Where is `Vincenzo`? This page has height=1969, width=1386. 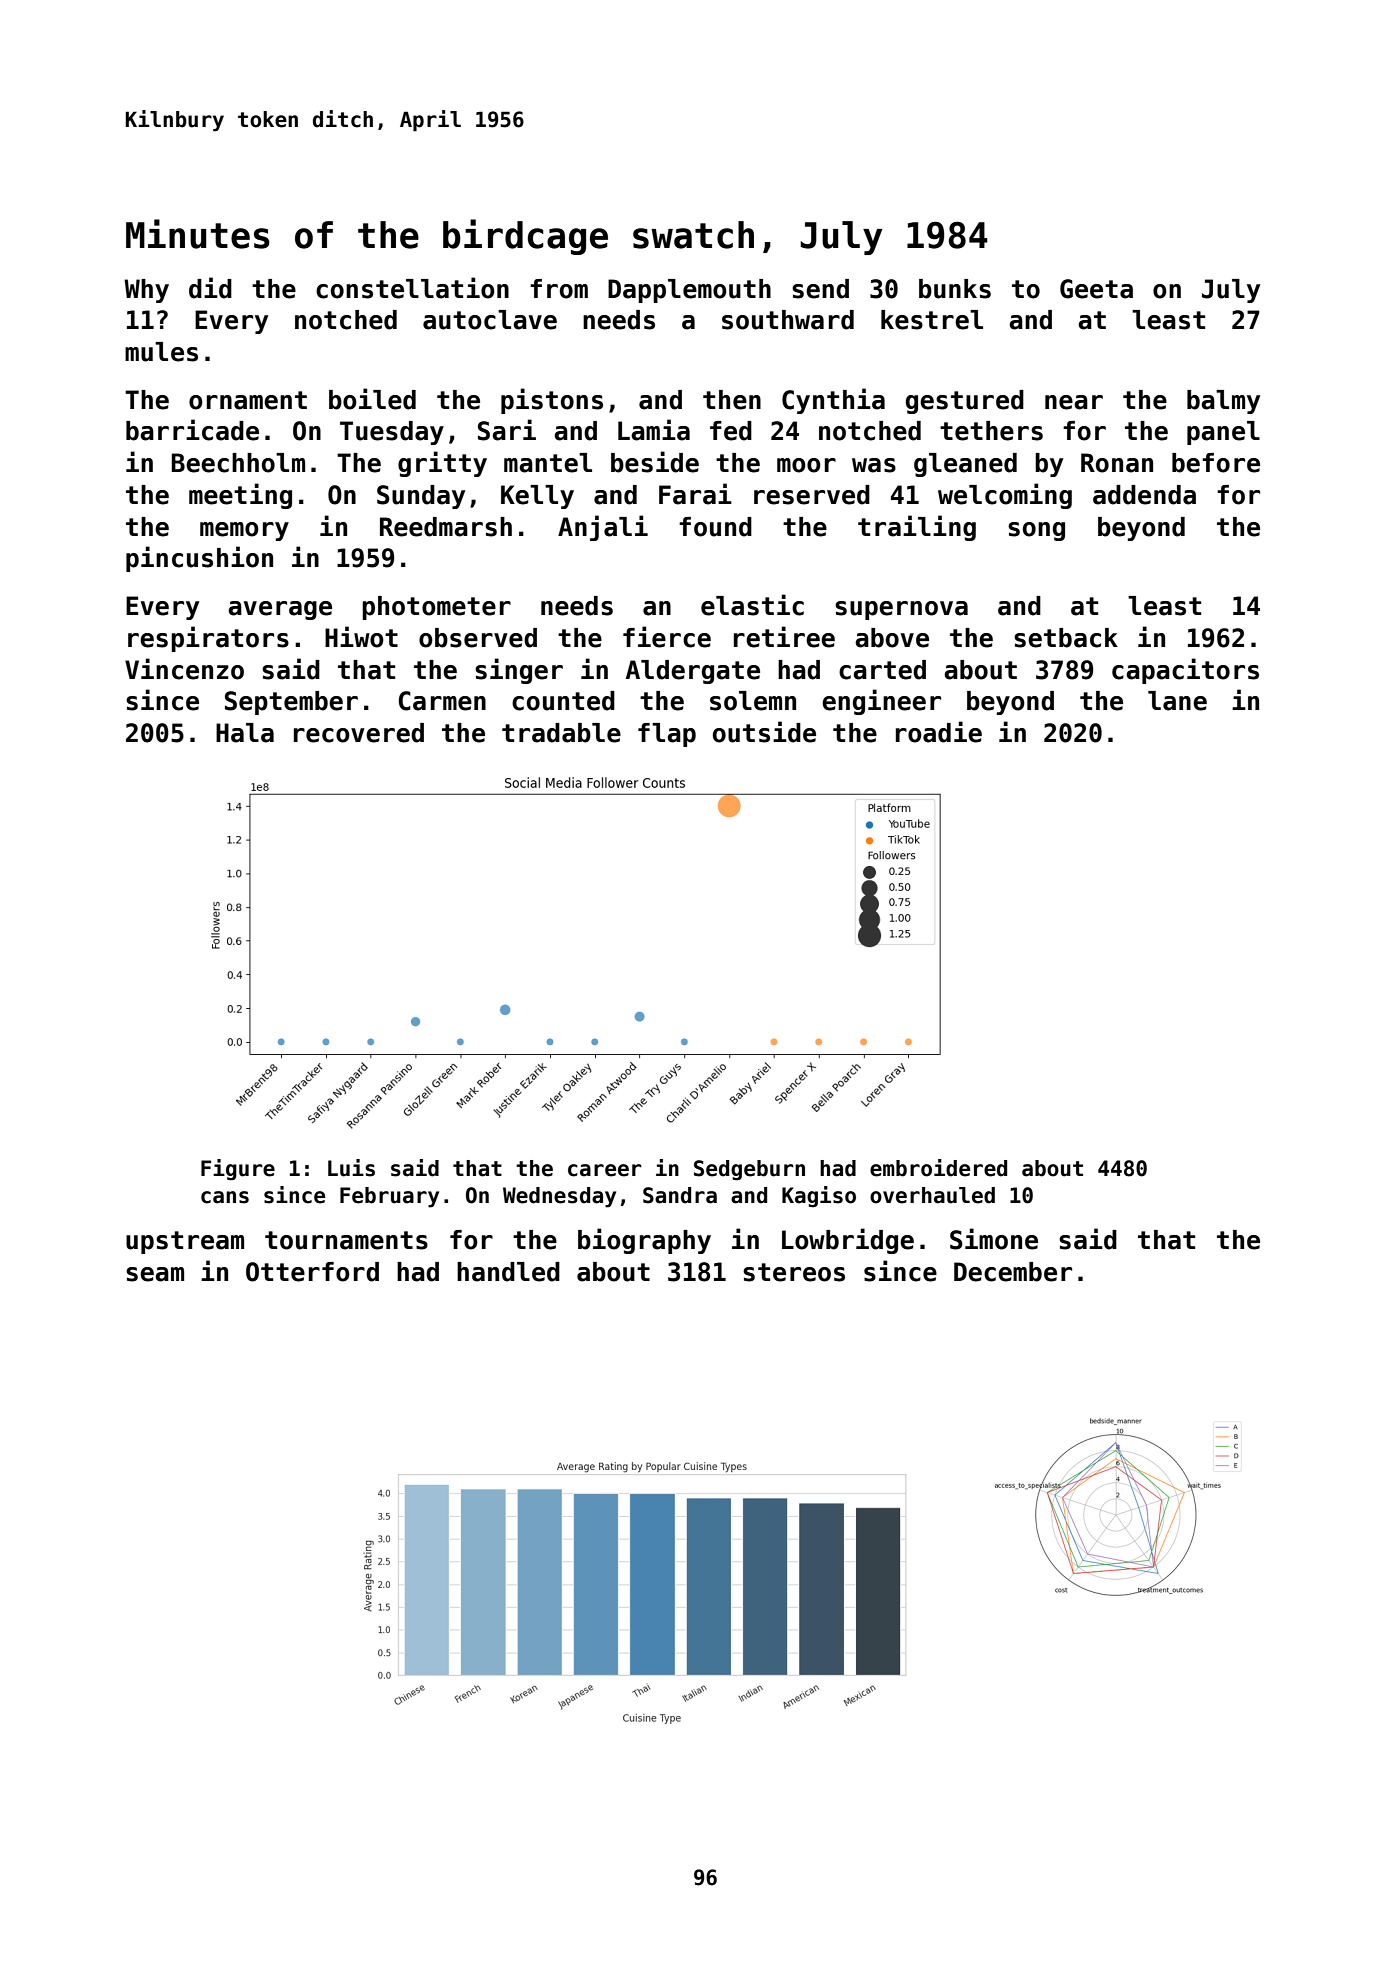 Vincenzo is located at coordinates (184, 669).
